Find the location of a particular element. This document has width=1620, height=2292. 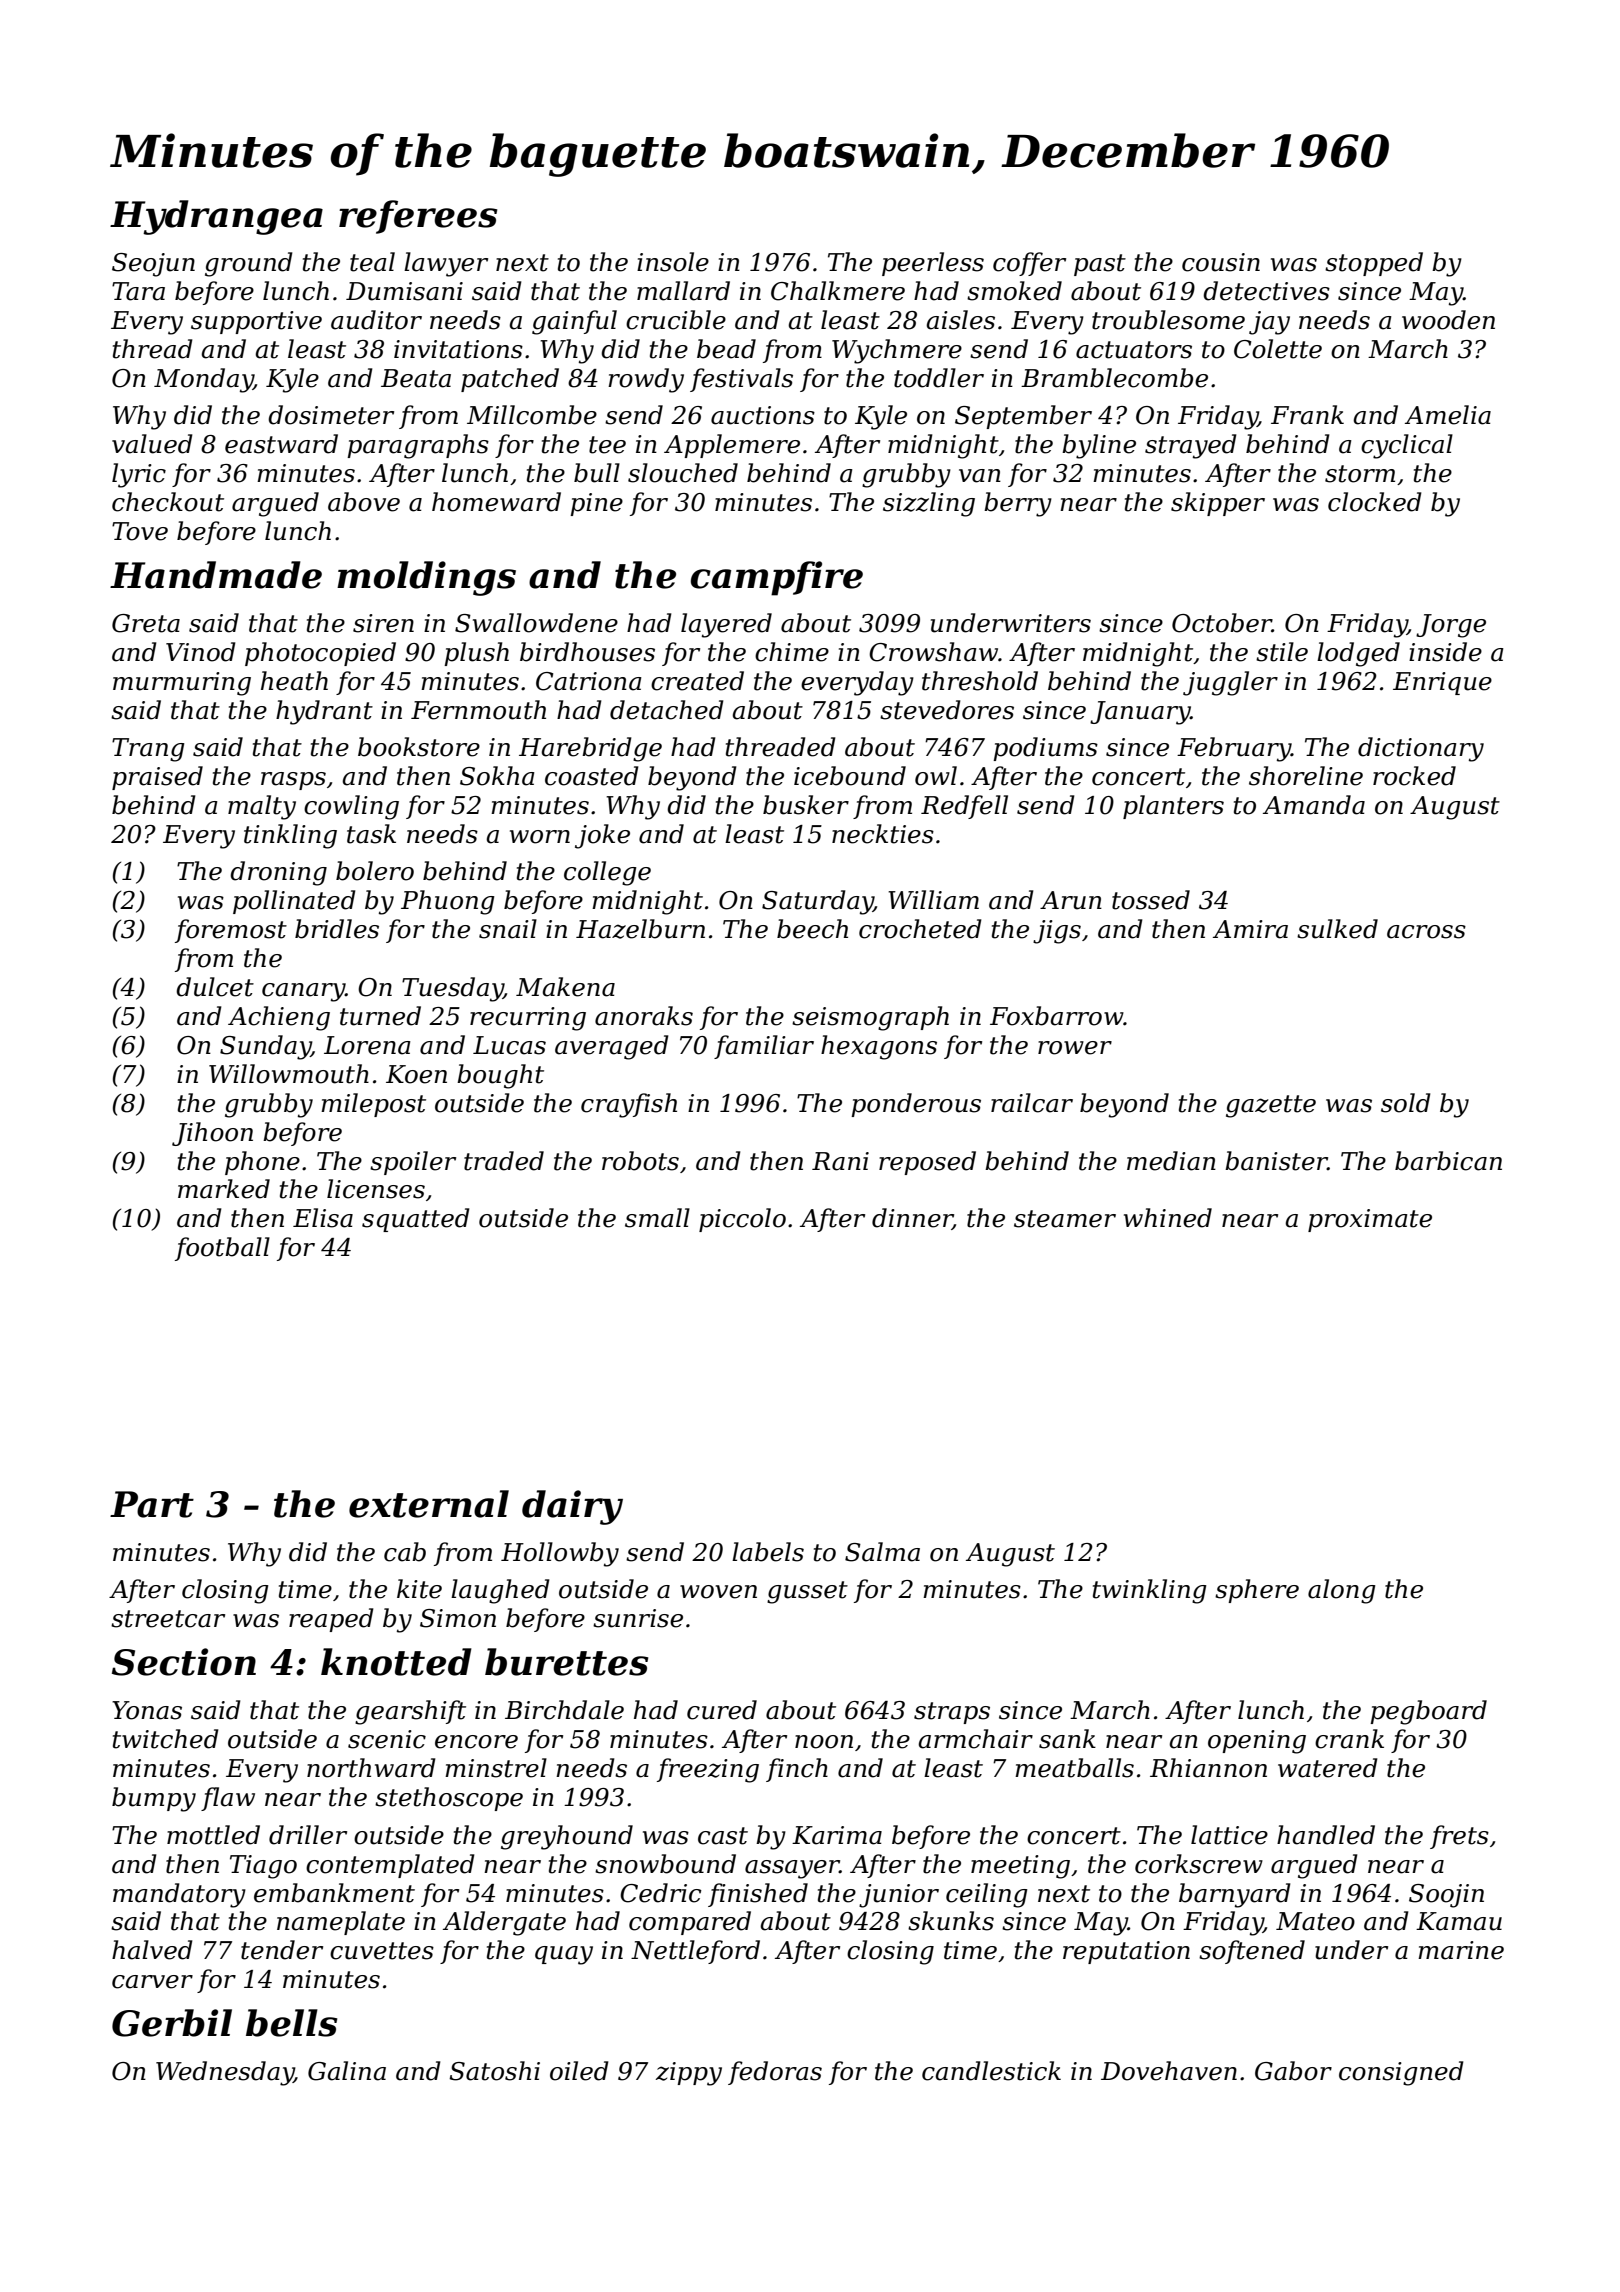

Galina is located at coordinates (347, 2071).
